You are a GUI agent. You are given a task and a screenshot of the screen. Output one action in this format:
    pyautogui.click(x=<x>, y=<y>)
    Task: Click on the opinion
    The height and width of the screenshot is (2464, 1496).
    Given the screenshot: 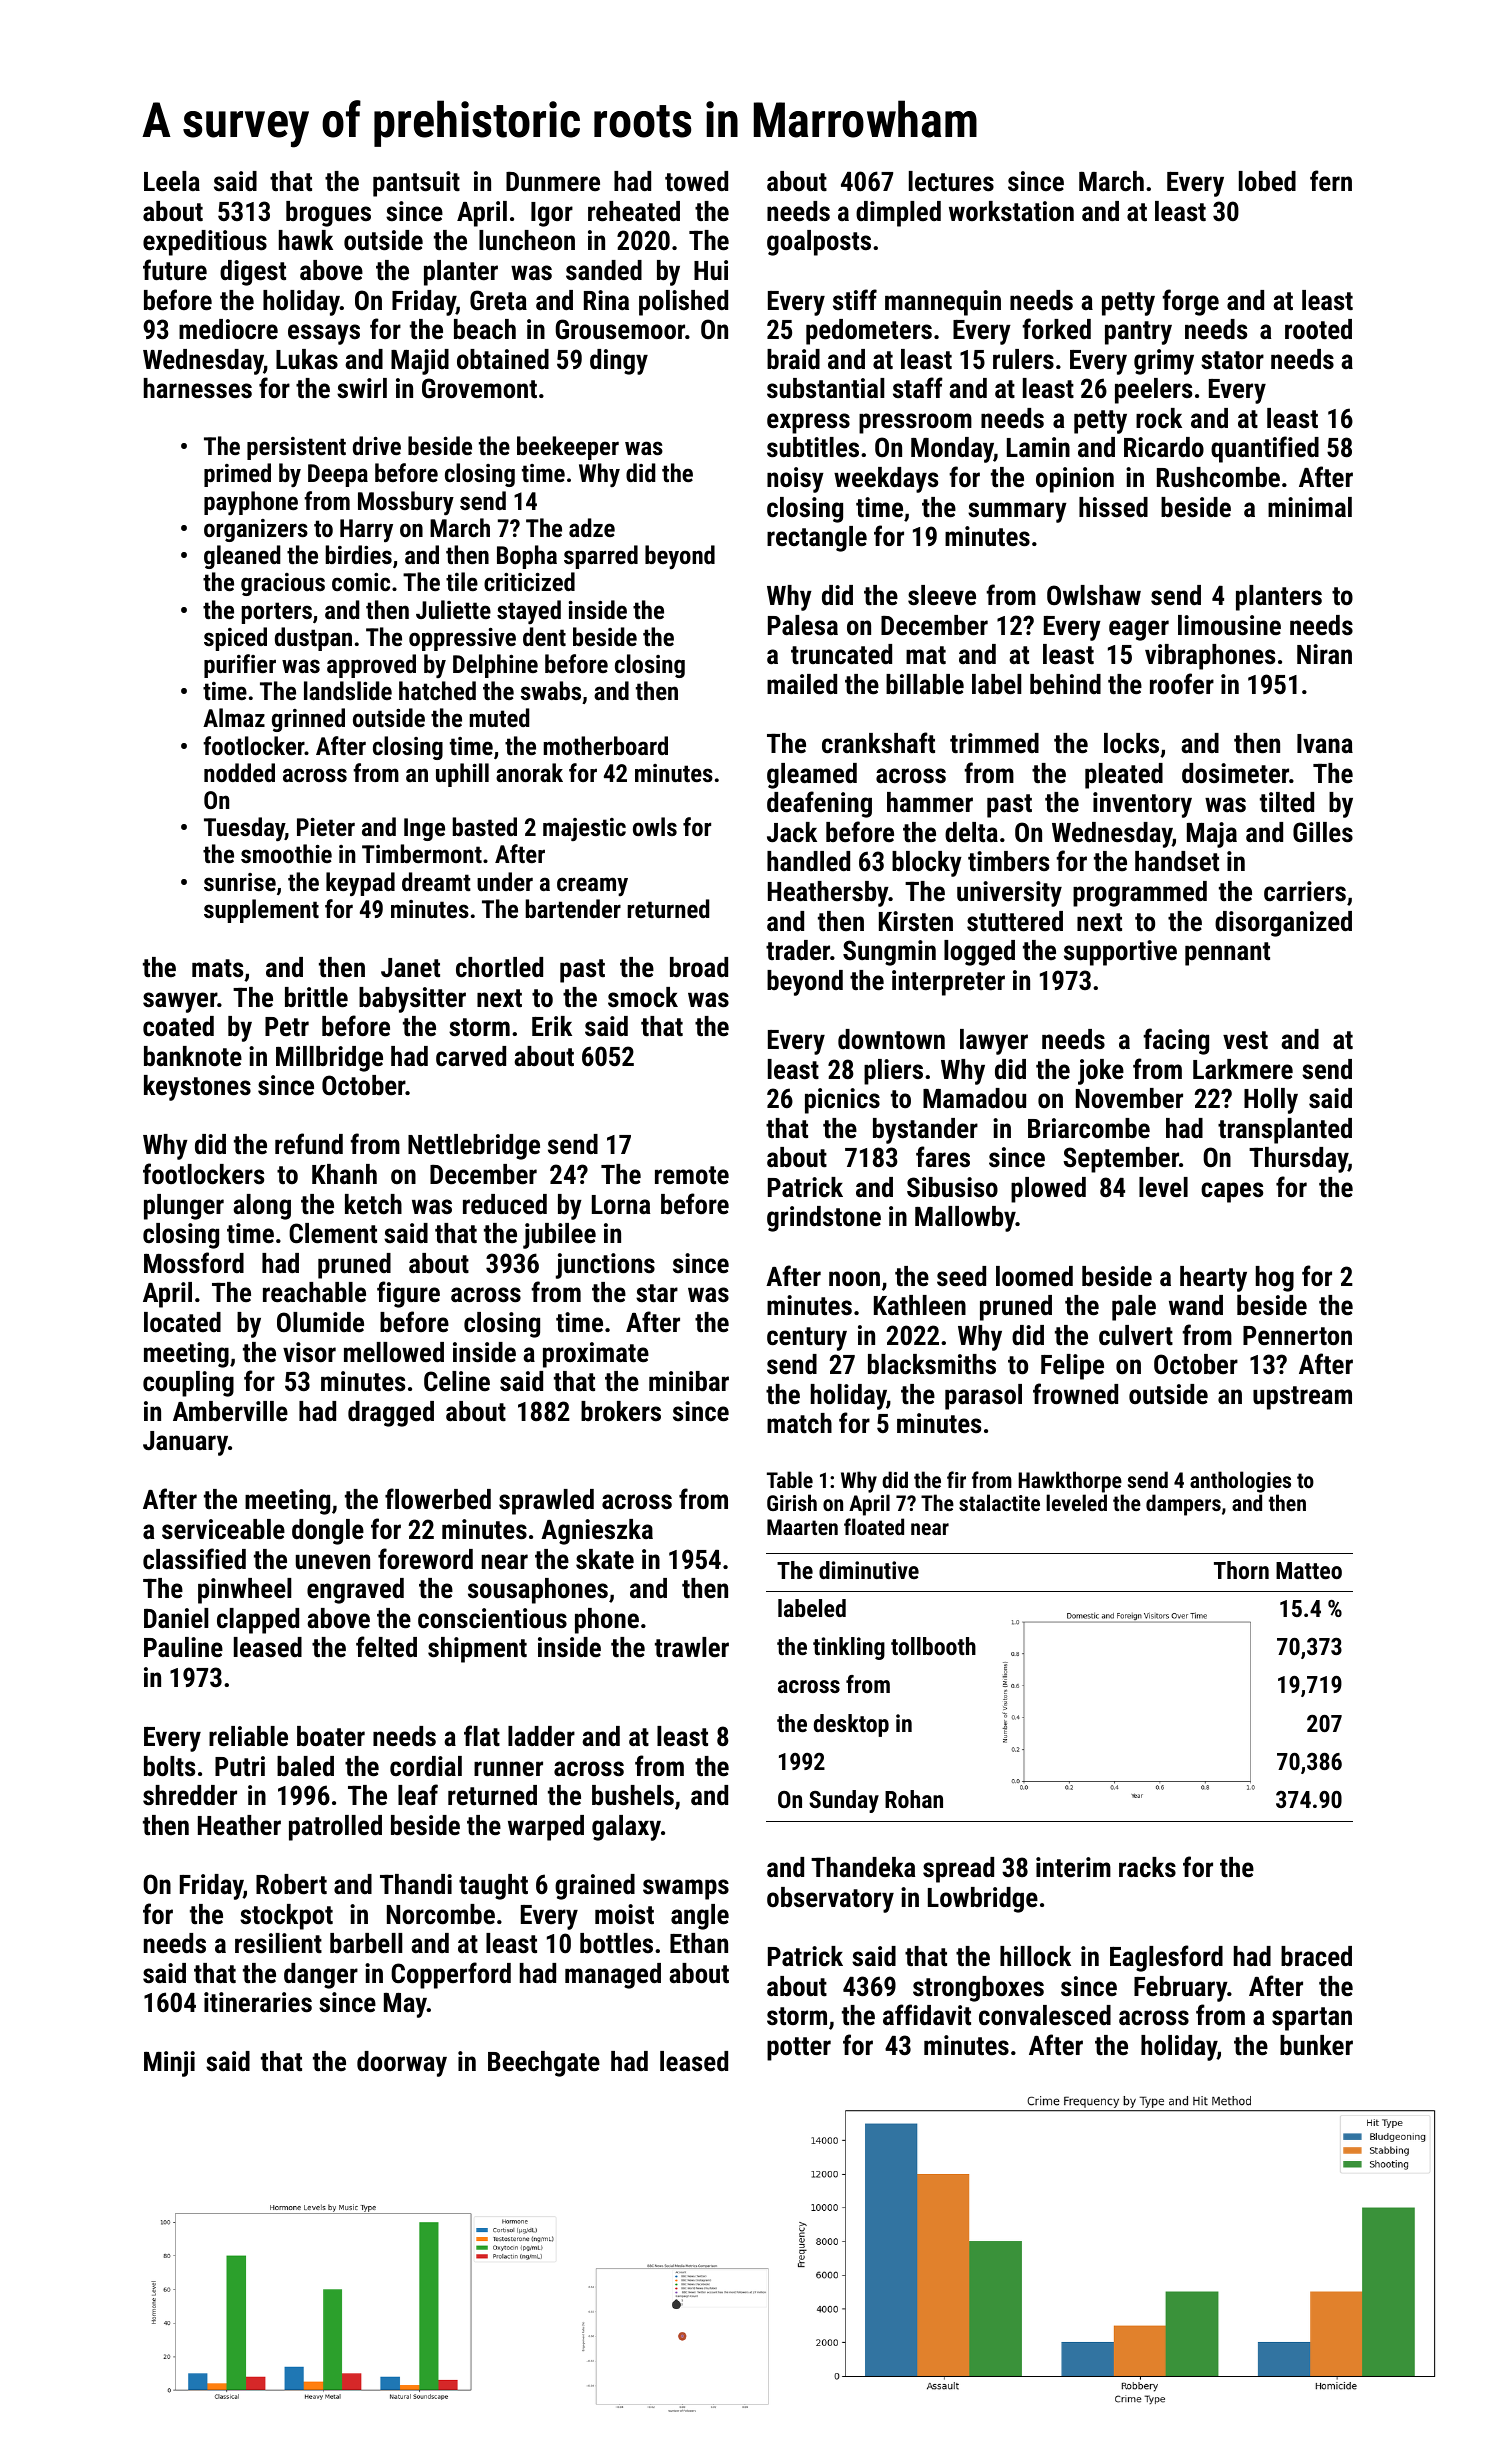 What is the action you would take?
    pyautogui.click(x=1075, y=480)
